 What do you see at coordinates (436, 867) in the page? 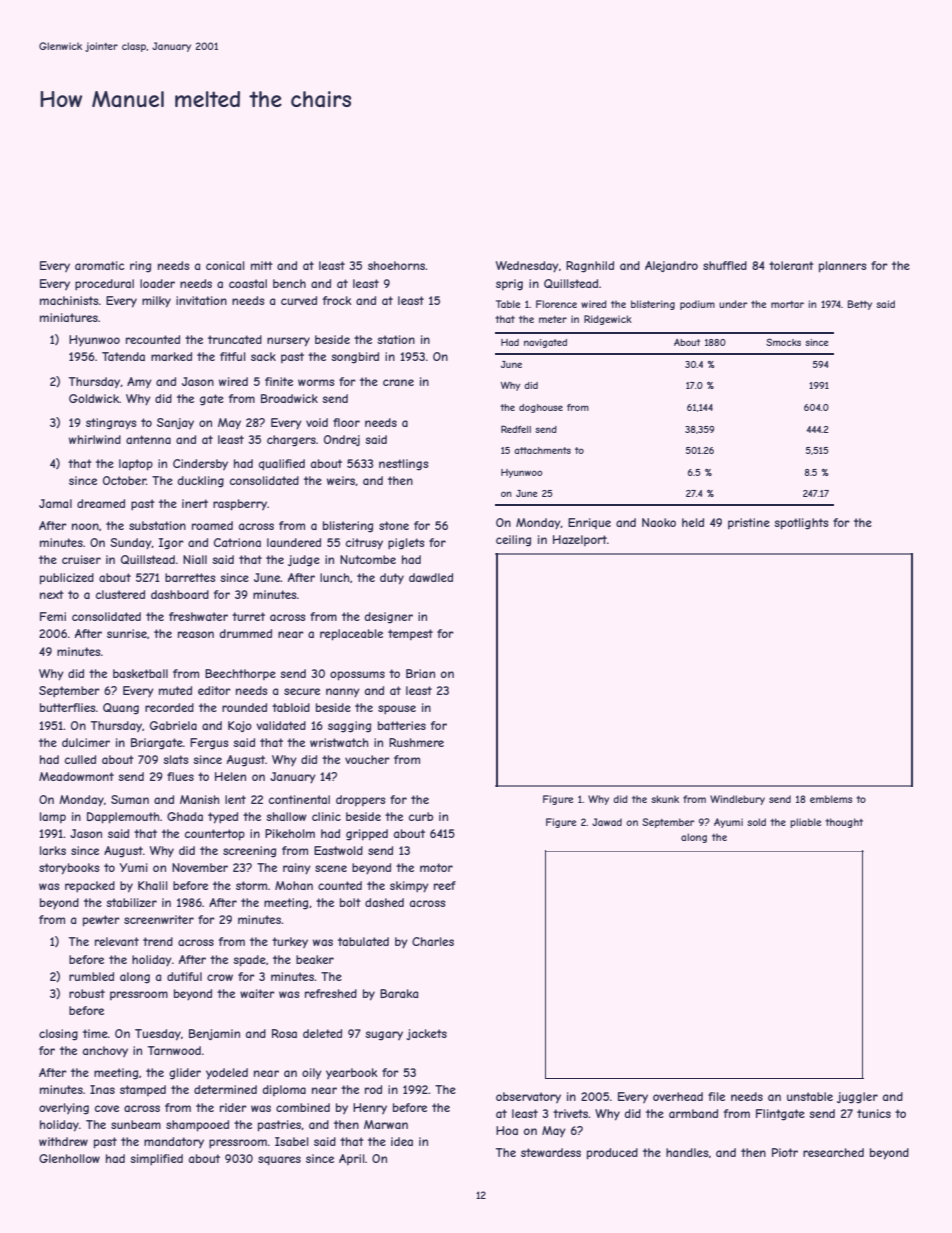
I see `motor` at bounding box center [436, 867].
